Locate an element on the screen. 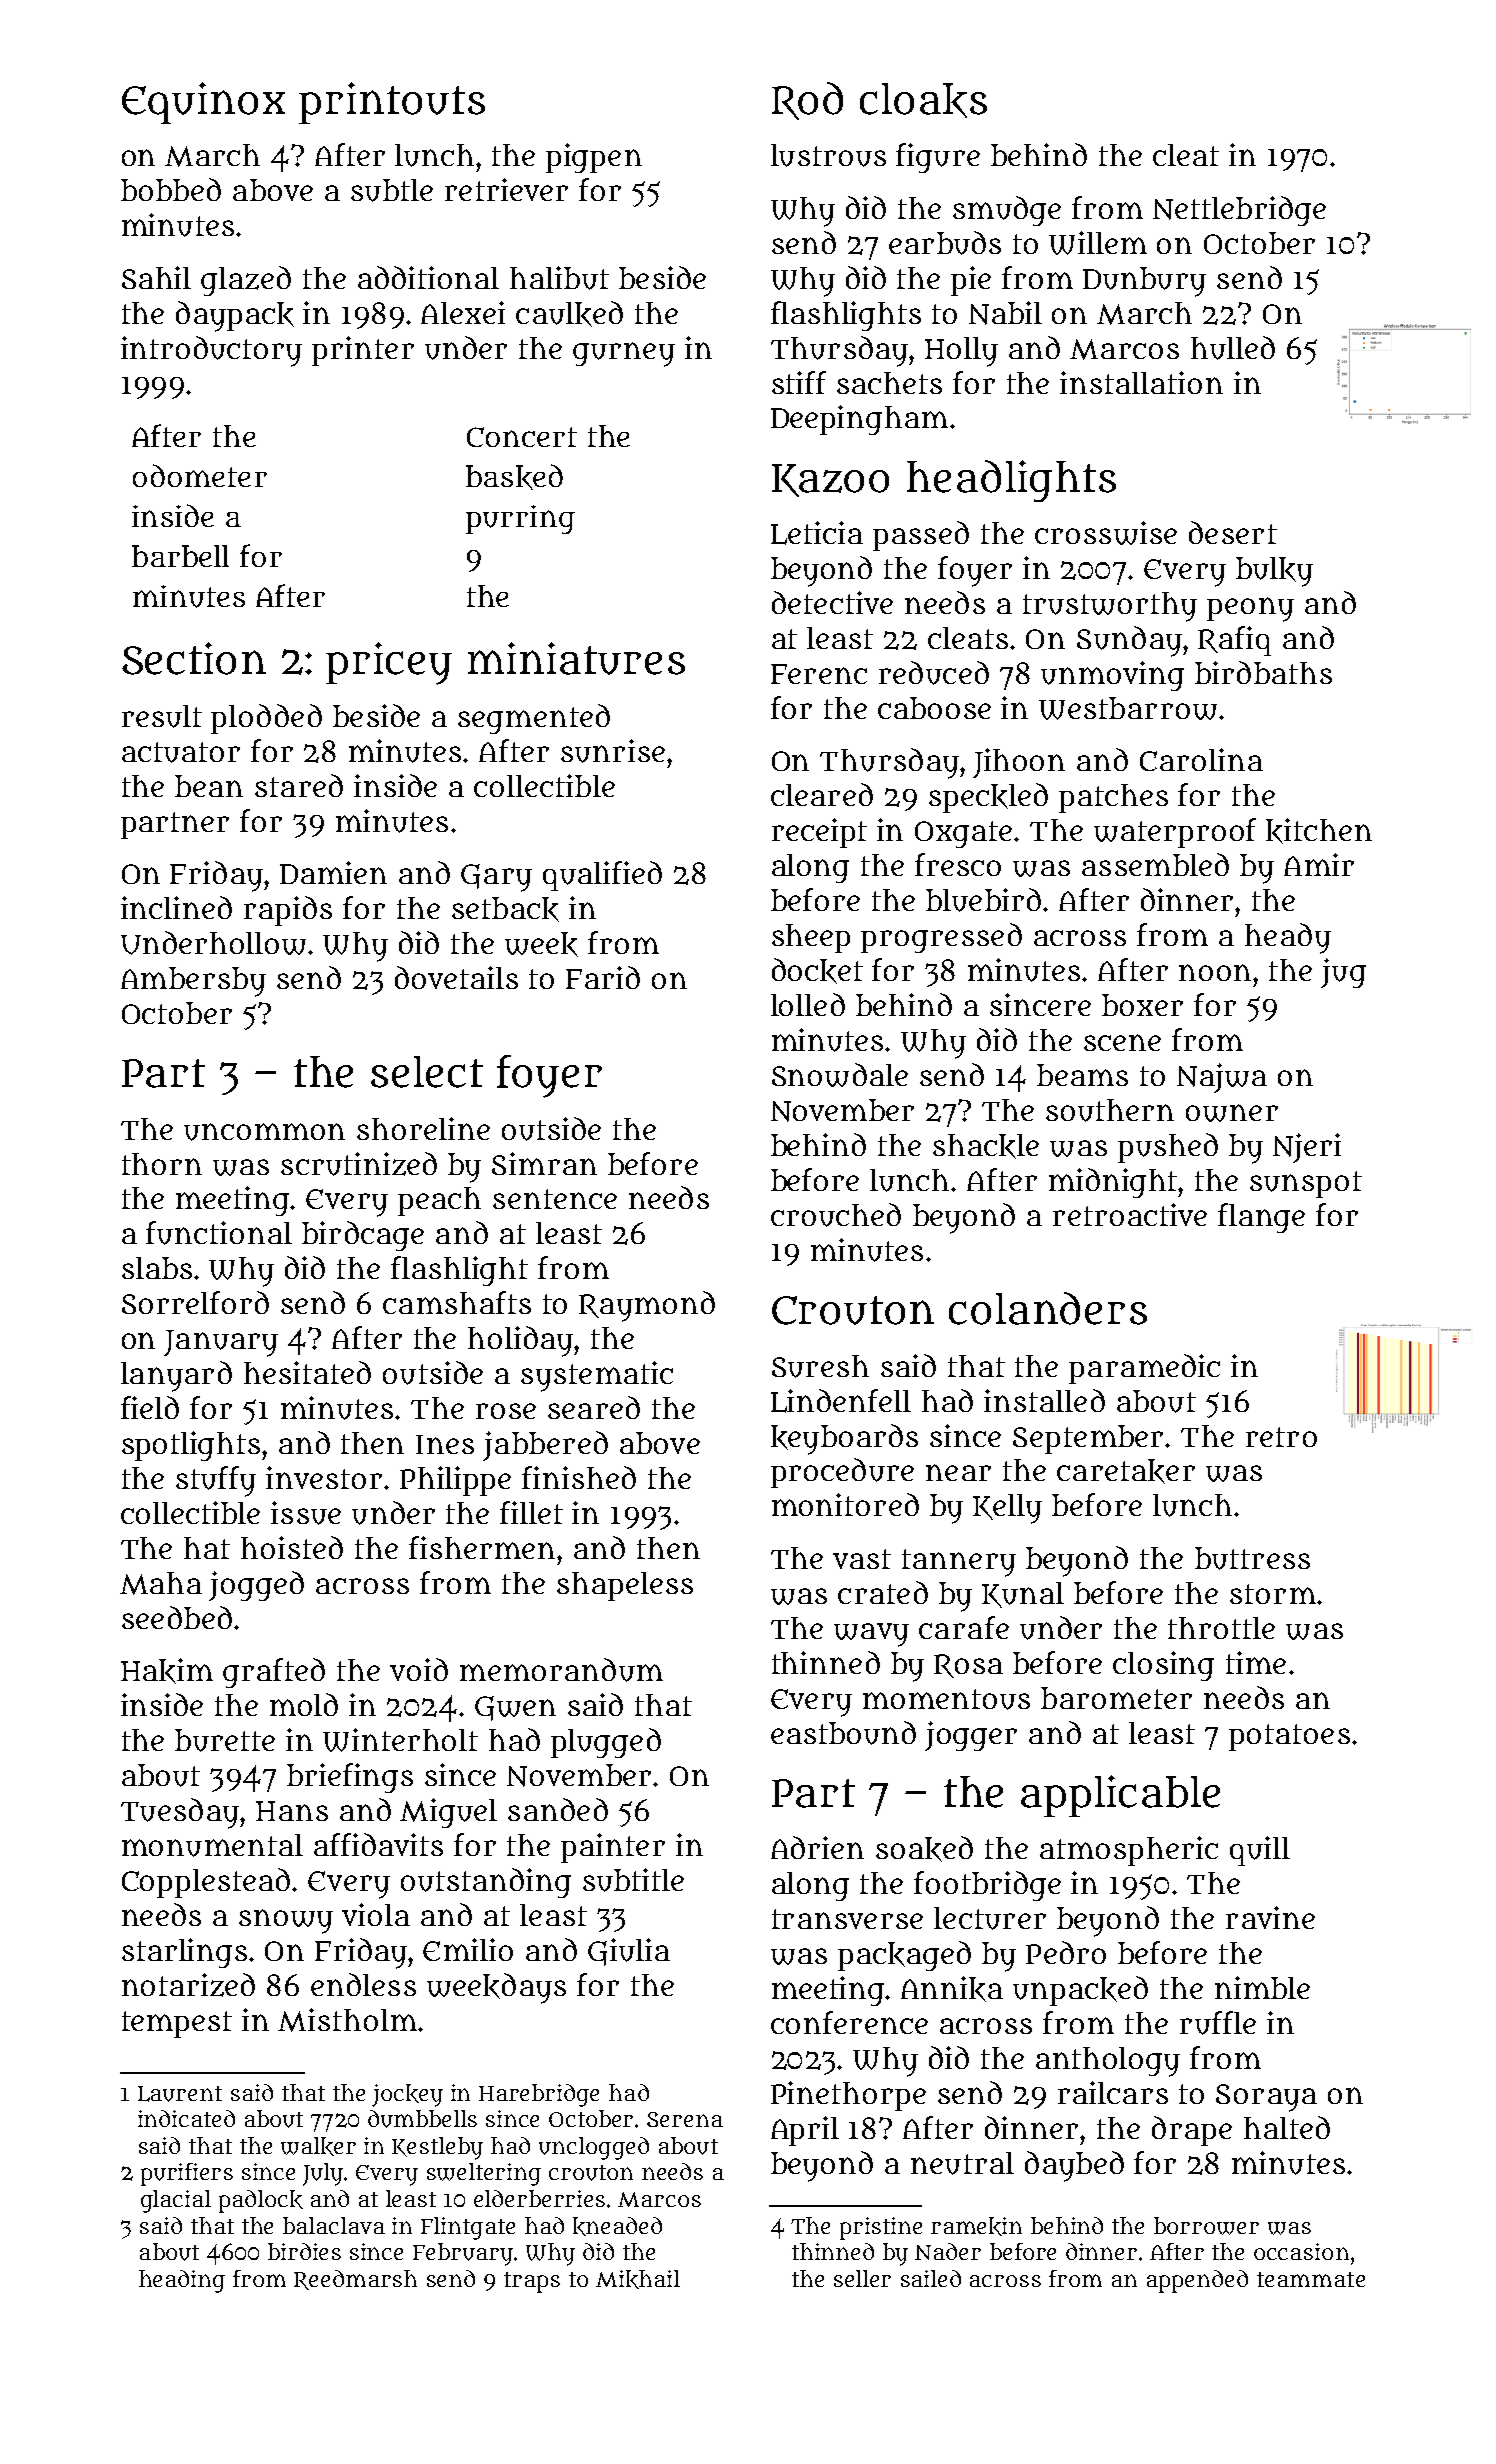 Image resolution: width=1496 pixels, height=2464 pixels. storm is located at coordinates (1273, 1594).
